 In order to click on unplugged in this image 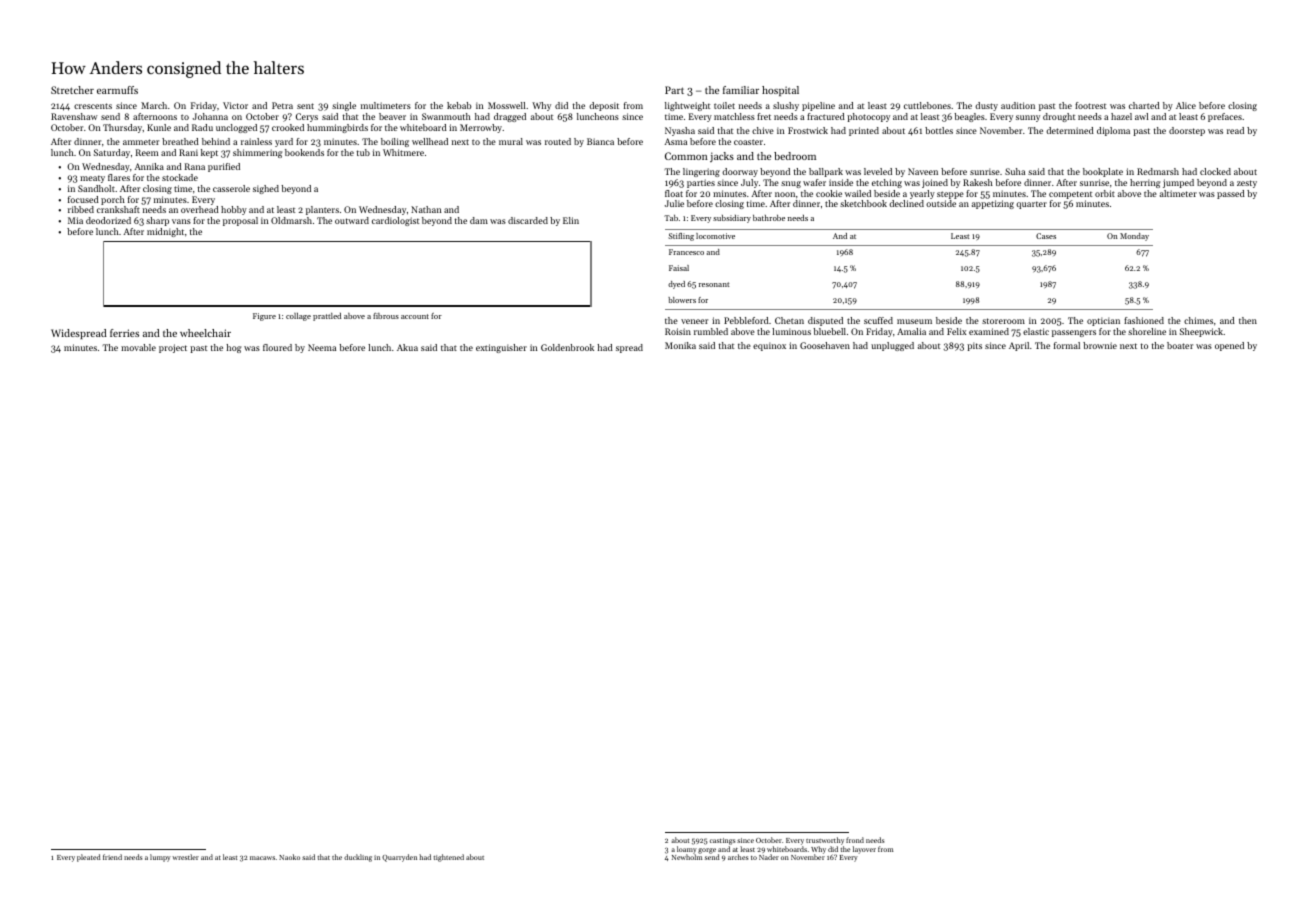, I will do `click(892, 346)`.
